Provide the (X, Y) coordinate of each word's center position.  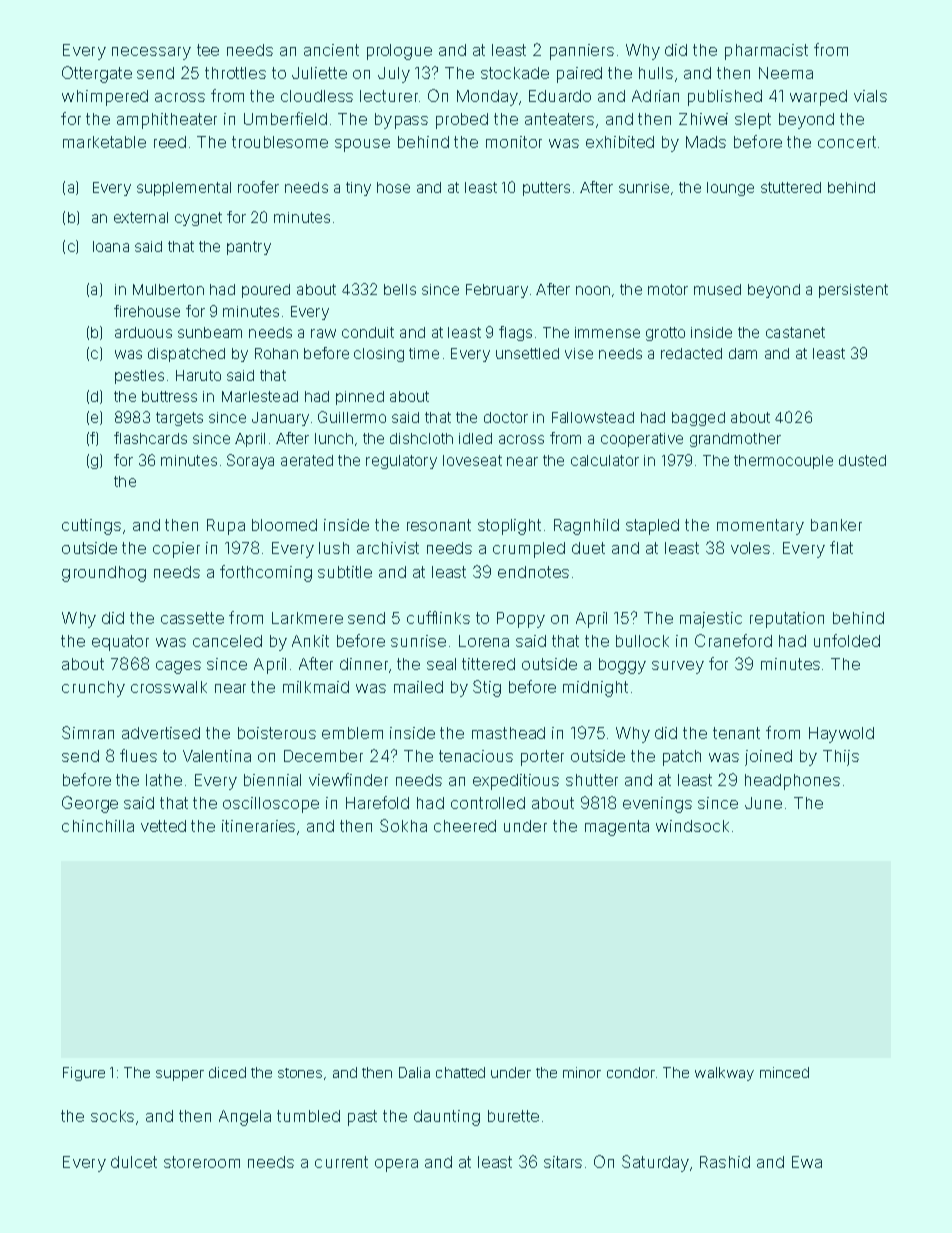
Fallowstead (593, 417)
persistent (853, 291)
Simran (88, 732)
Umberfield (285, 118)
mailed (418, 687)
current (341, 1162)
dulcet (134, 1162)
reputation (787, 620)
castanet (795, 332)
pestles (139, 377)
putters (546, 189)
